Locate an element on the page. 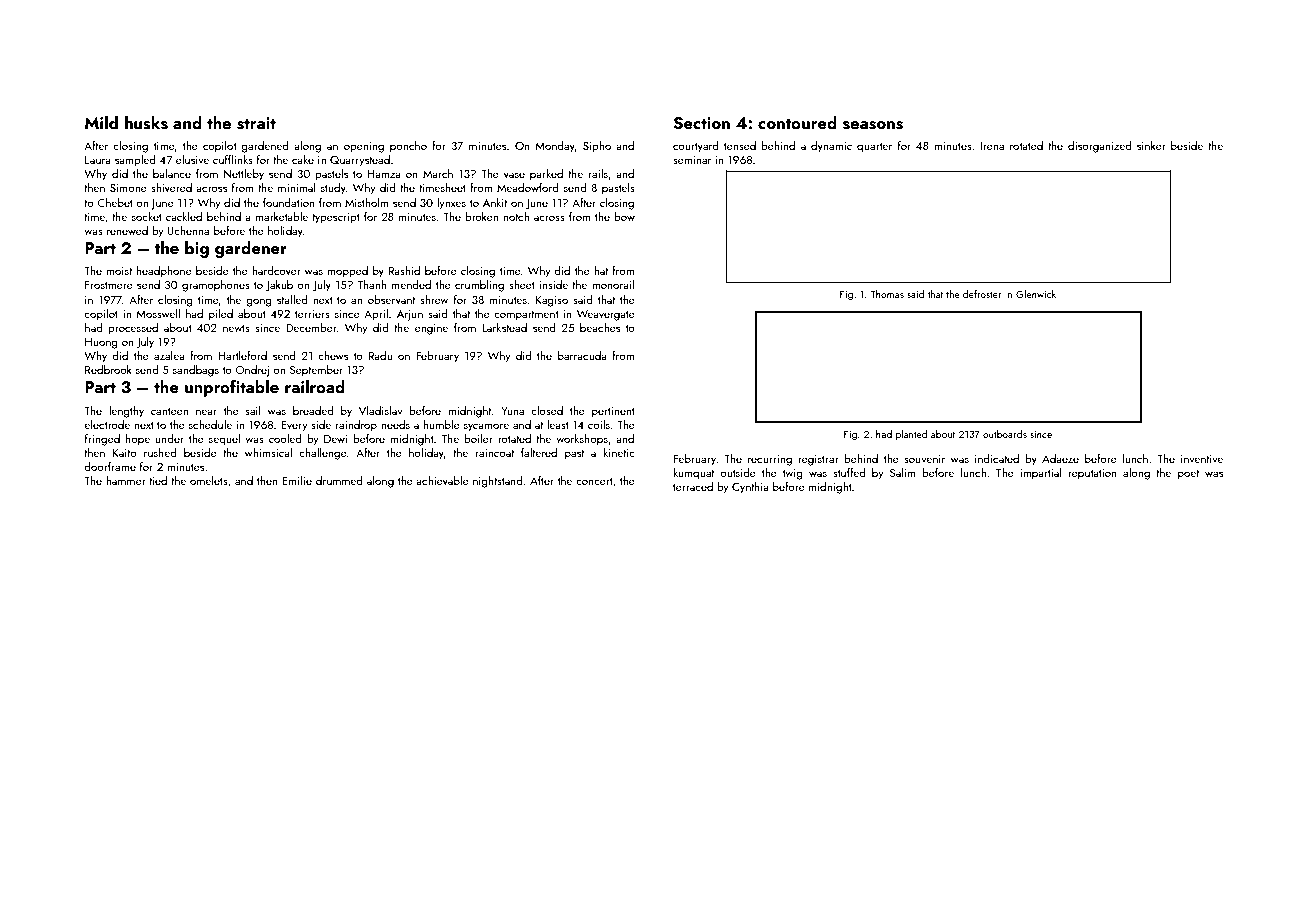 This page has width=1308, height=924. reputation is located at coordinates (1093, 474).
